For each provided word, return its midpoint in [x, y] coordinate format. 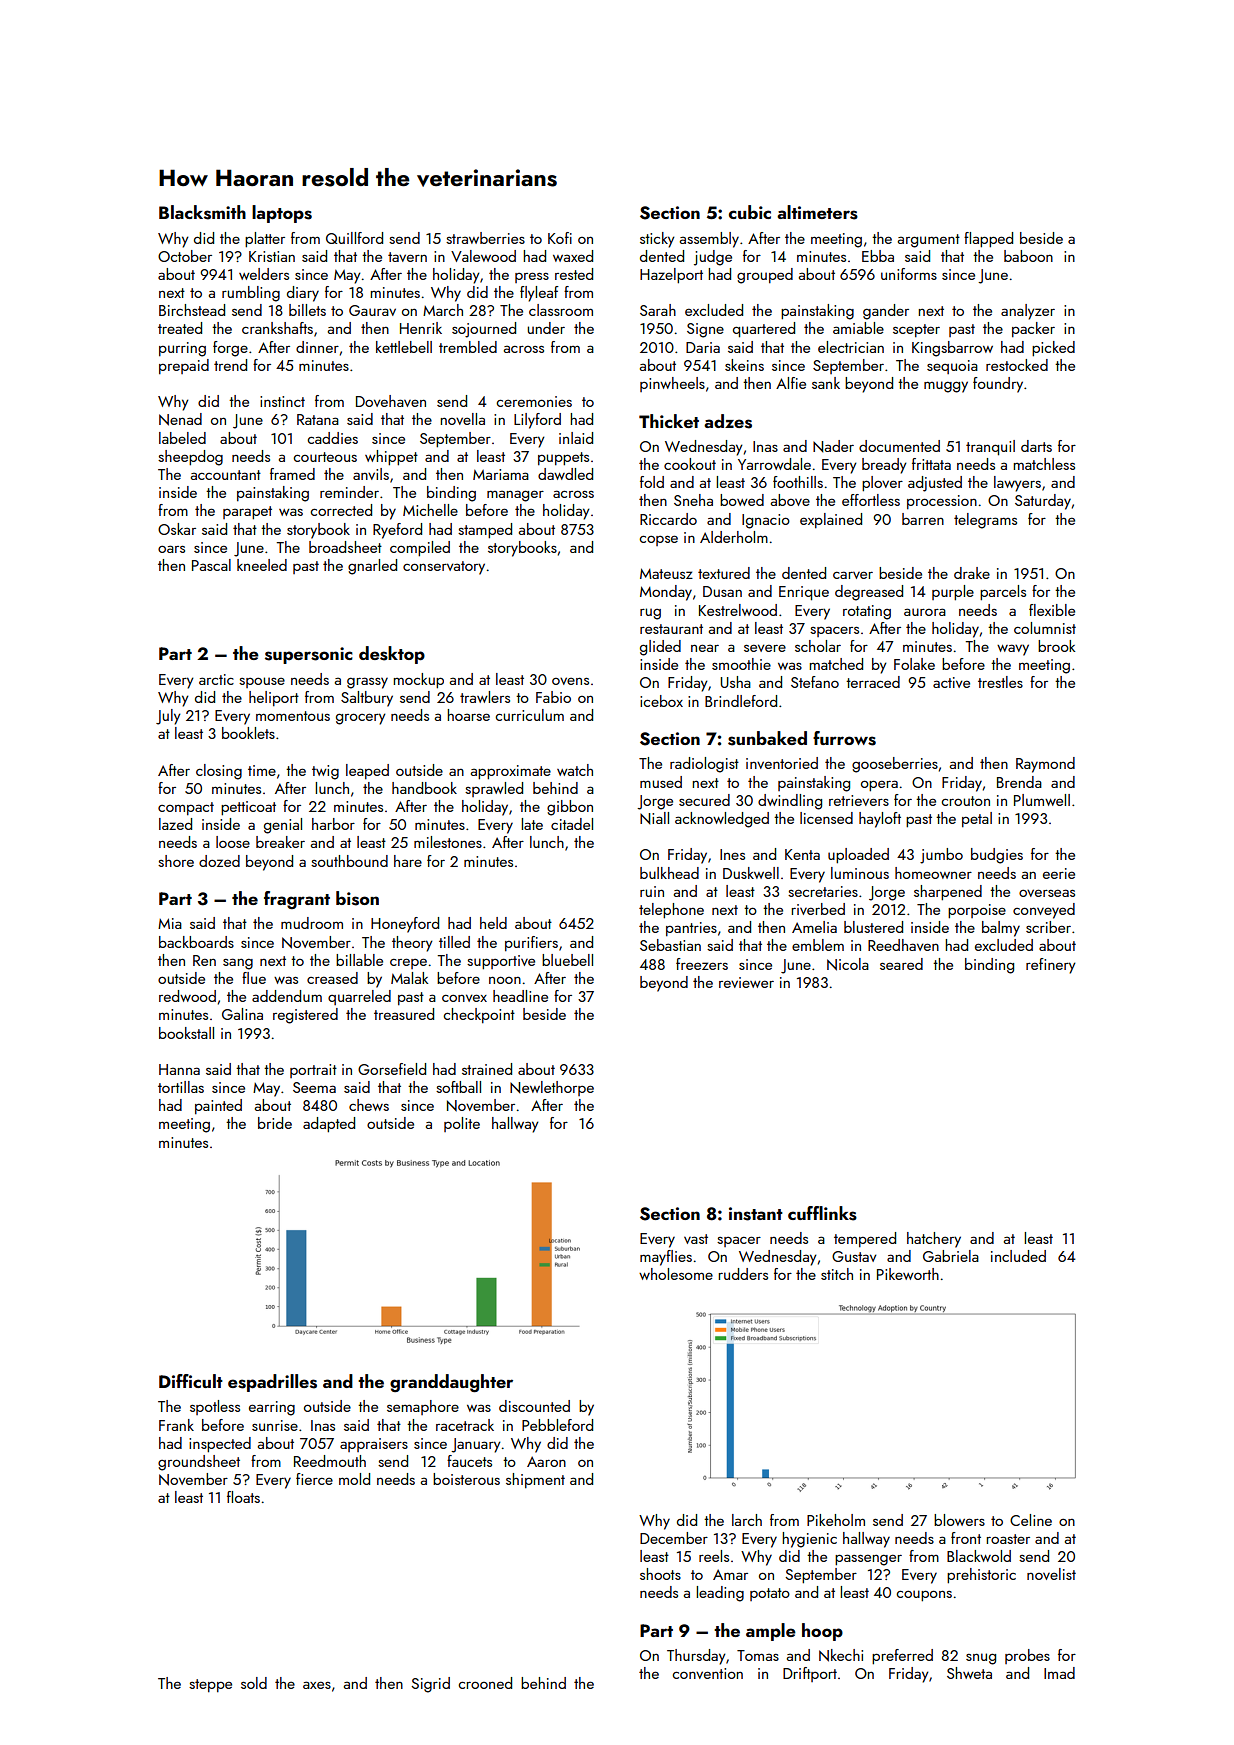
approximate [511, 772]
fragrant [297, 900]
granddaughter [451, 1383]
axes [317, 1685]
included [1018, 1256]
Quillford [354, 238]
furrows [844, 738]
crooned [485, 1683]
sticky [657, 240]
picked [1053, 349]
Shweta [969, 1673]
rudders [743, 1274]
